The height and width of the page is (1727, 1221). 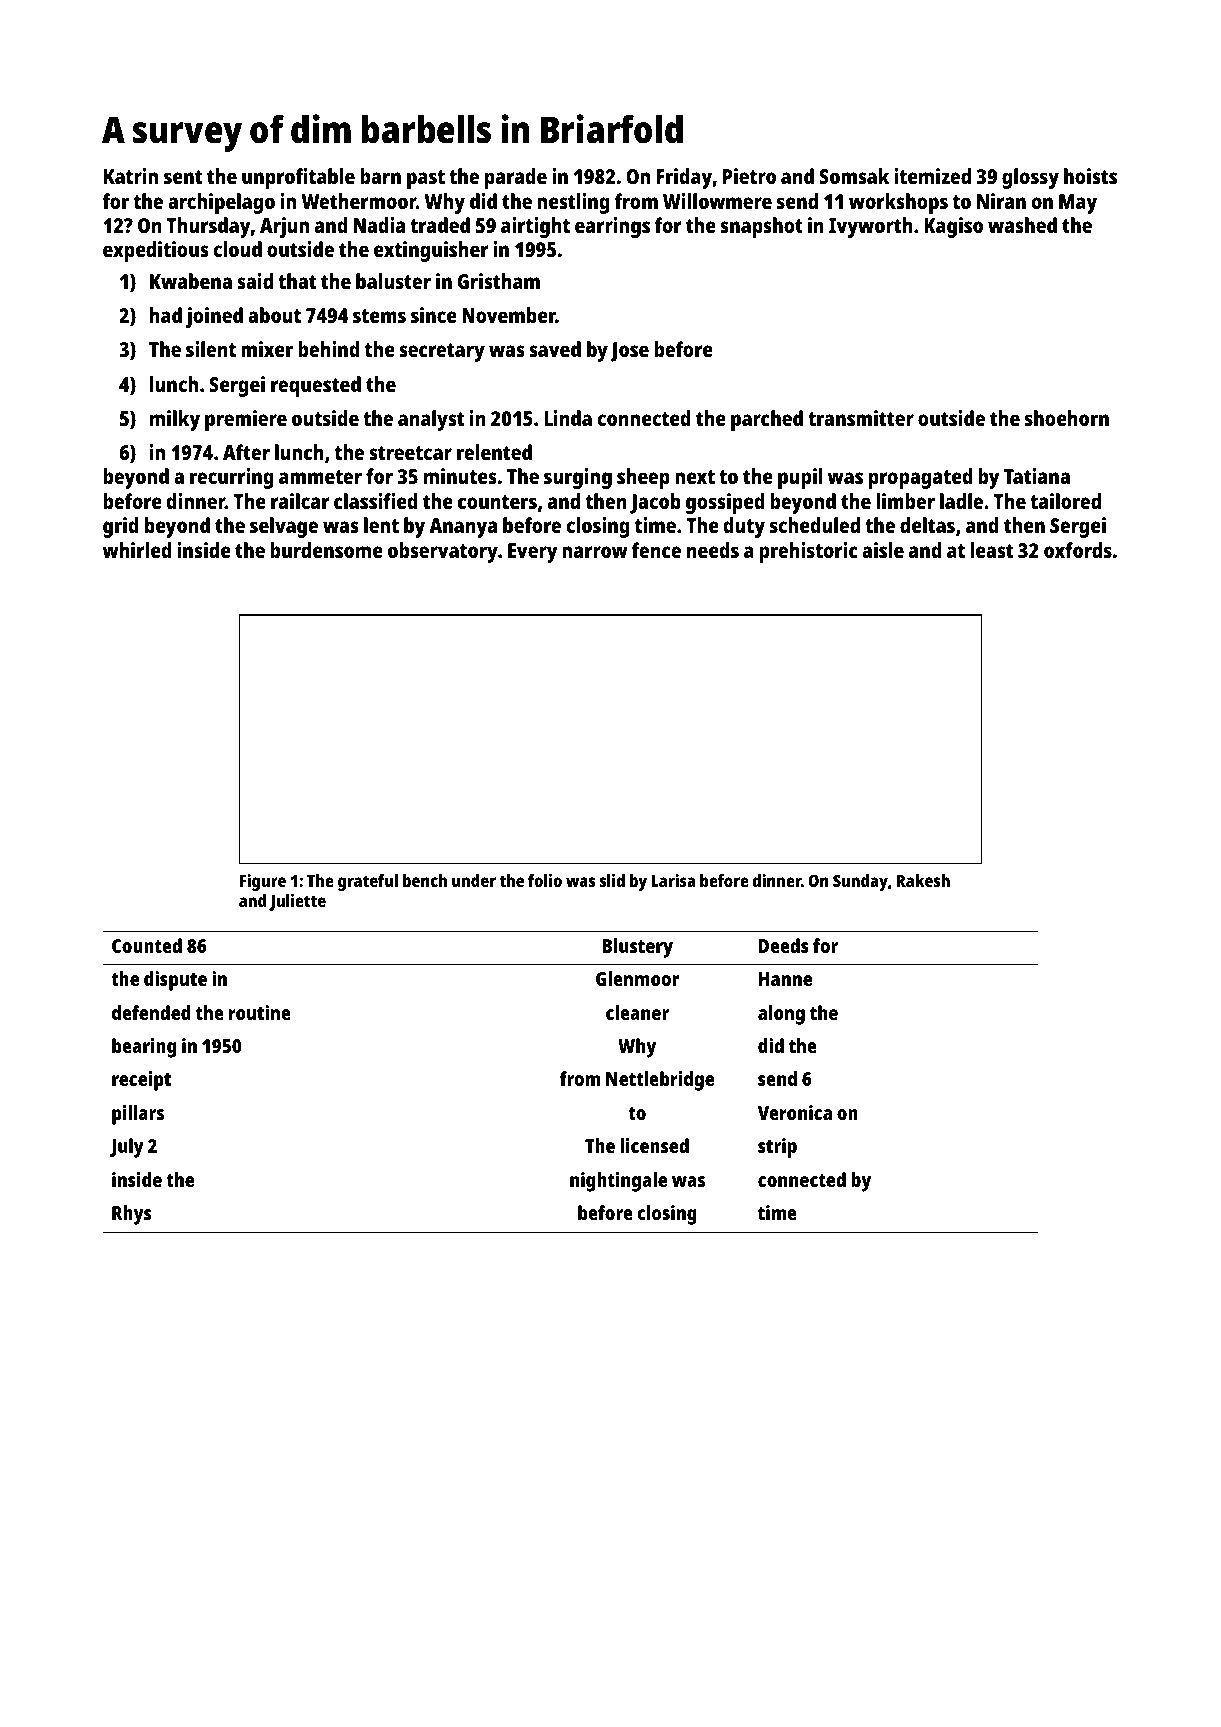 What do you see at coordinates (1090, 176) in the page?
I see `hoists` at bounding box center [1090, 176].
